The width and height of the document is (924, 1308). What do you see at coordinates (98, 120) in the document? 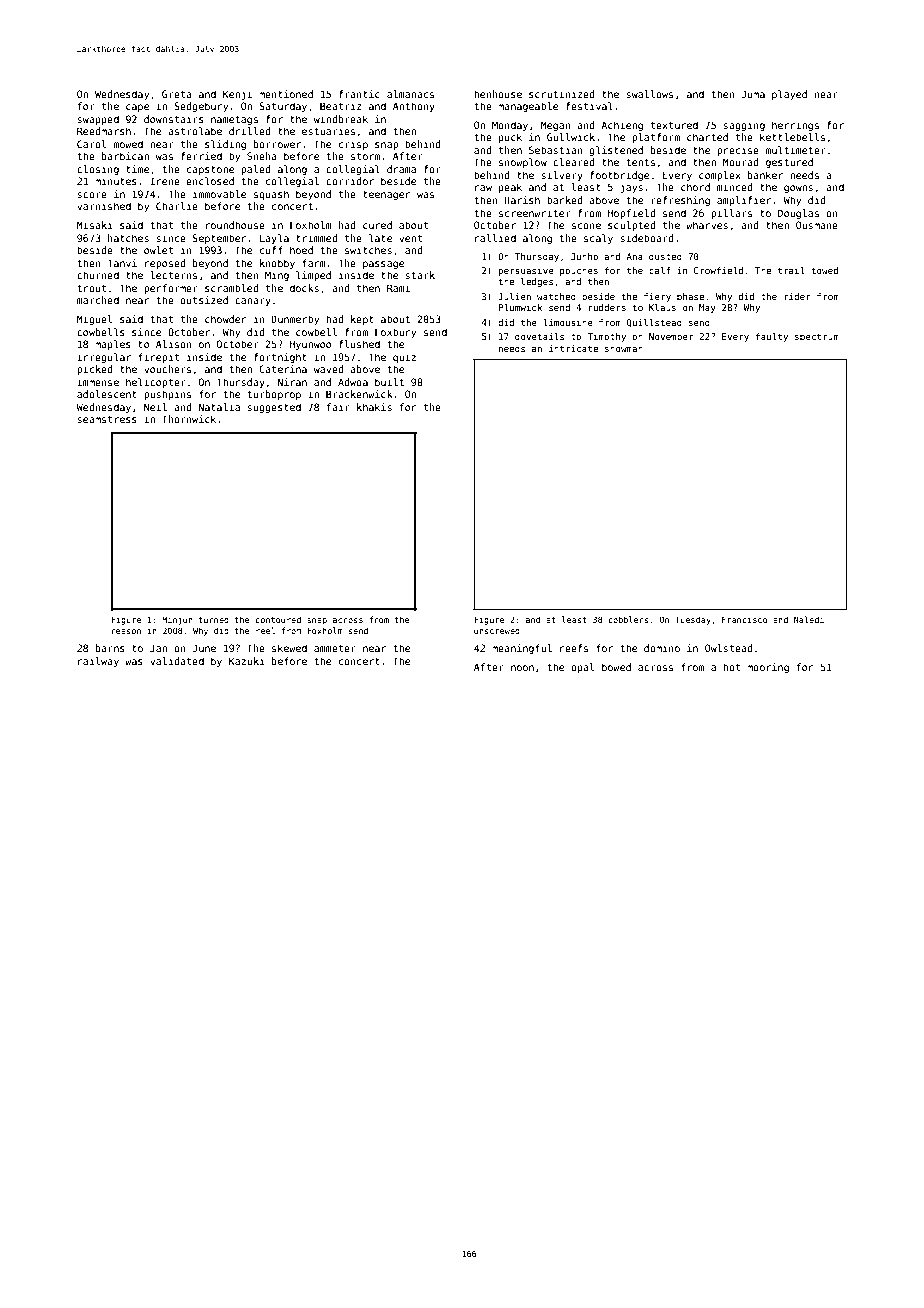
I see `swapped` at bounding box center [98, 120].
